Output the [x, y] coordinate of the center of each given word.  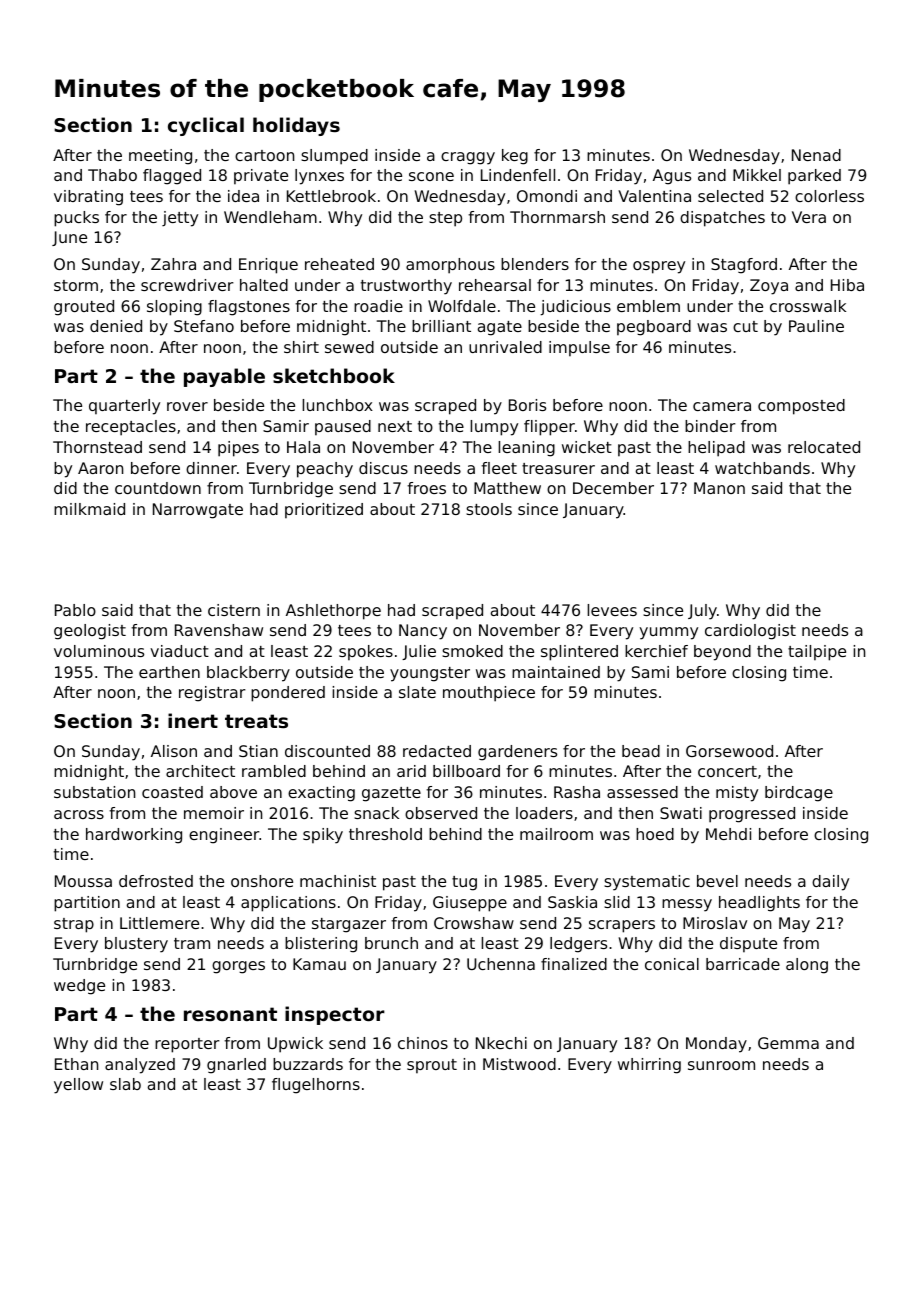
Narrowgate [198, 511]
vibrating [88, 198]
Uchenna [501, 964]
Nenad [816, 155]
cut [745, 326]
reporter [187, 1045]
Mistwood [519, 1064]
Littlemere [159, 923]
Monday [716, 1045]
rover [187, 406]
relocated [824, 447]
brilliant [441, 326]
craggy [468, 158]
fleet [499, 468]
